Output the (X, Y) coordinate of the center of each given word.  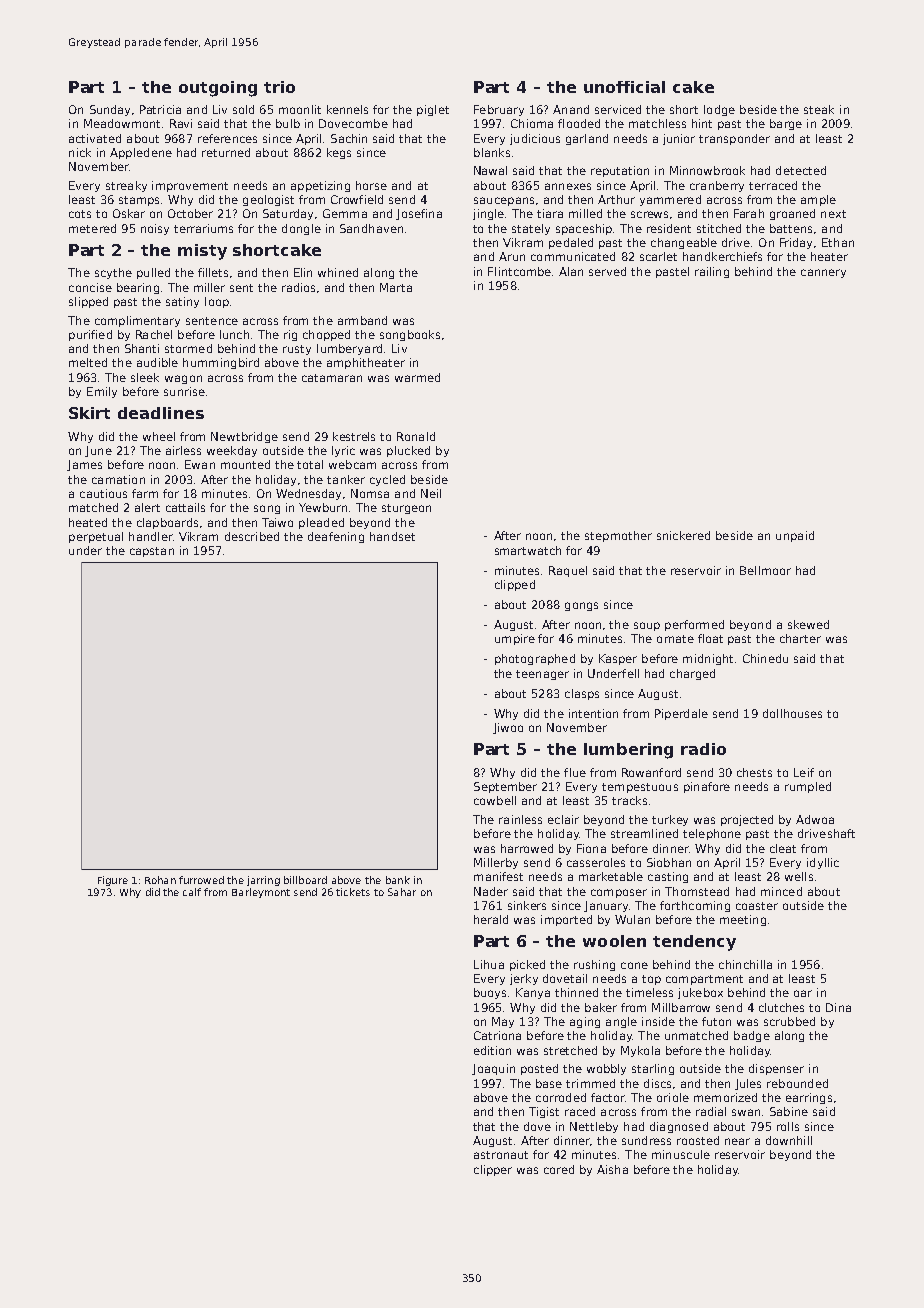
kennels (347, 109)
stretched (570, 1050)
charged (692, 674)
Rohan (160, 880)
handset (392, 536)
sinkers (527, 905)
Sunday (110, 110)
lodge (719, 110)
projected (747, 820)
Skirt (89, 413)
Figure (113, 881)
